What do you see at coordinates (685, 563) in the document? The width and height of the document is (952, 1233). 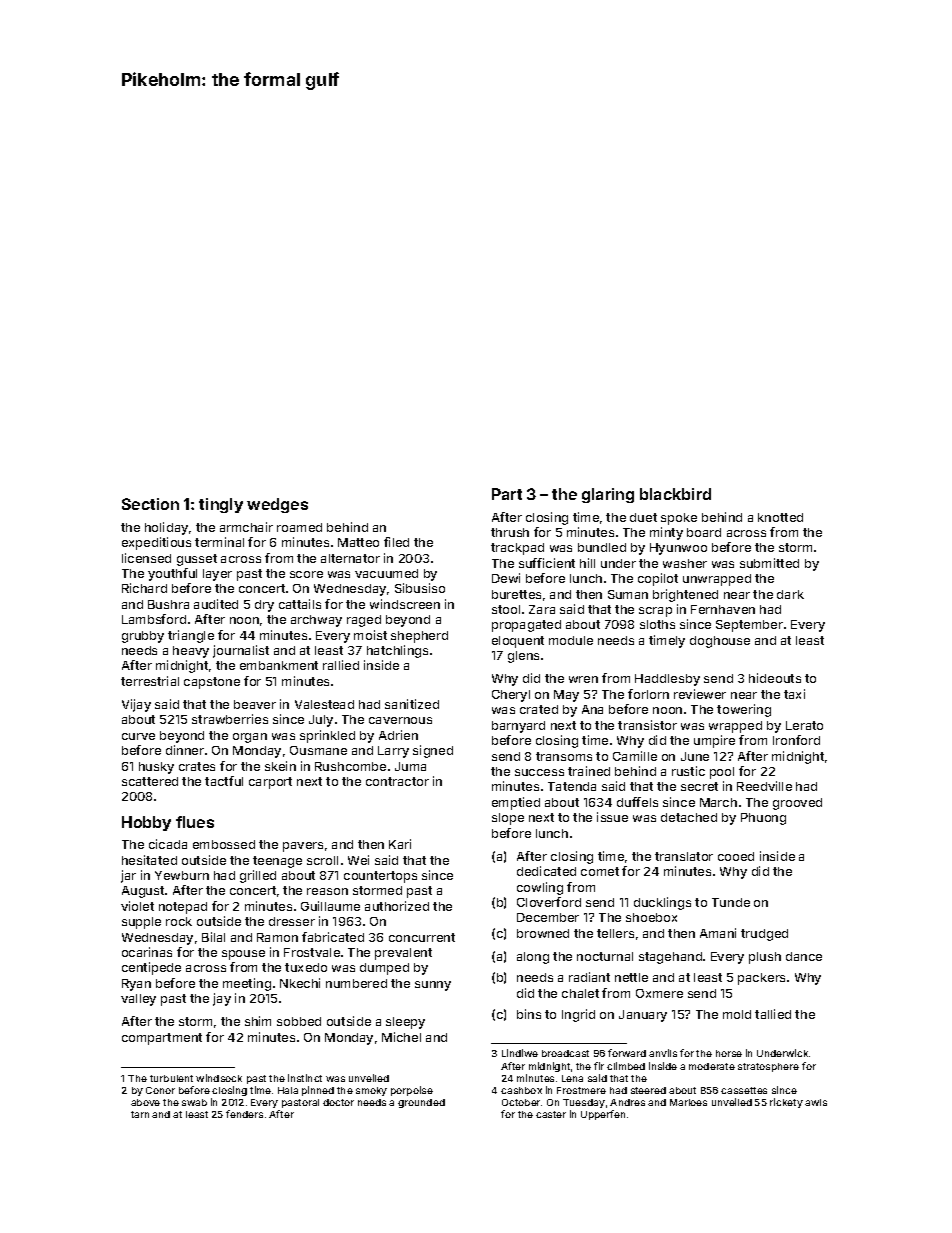 I see `washer` at bounding box center [685, 563].
